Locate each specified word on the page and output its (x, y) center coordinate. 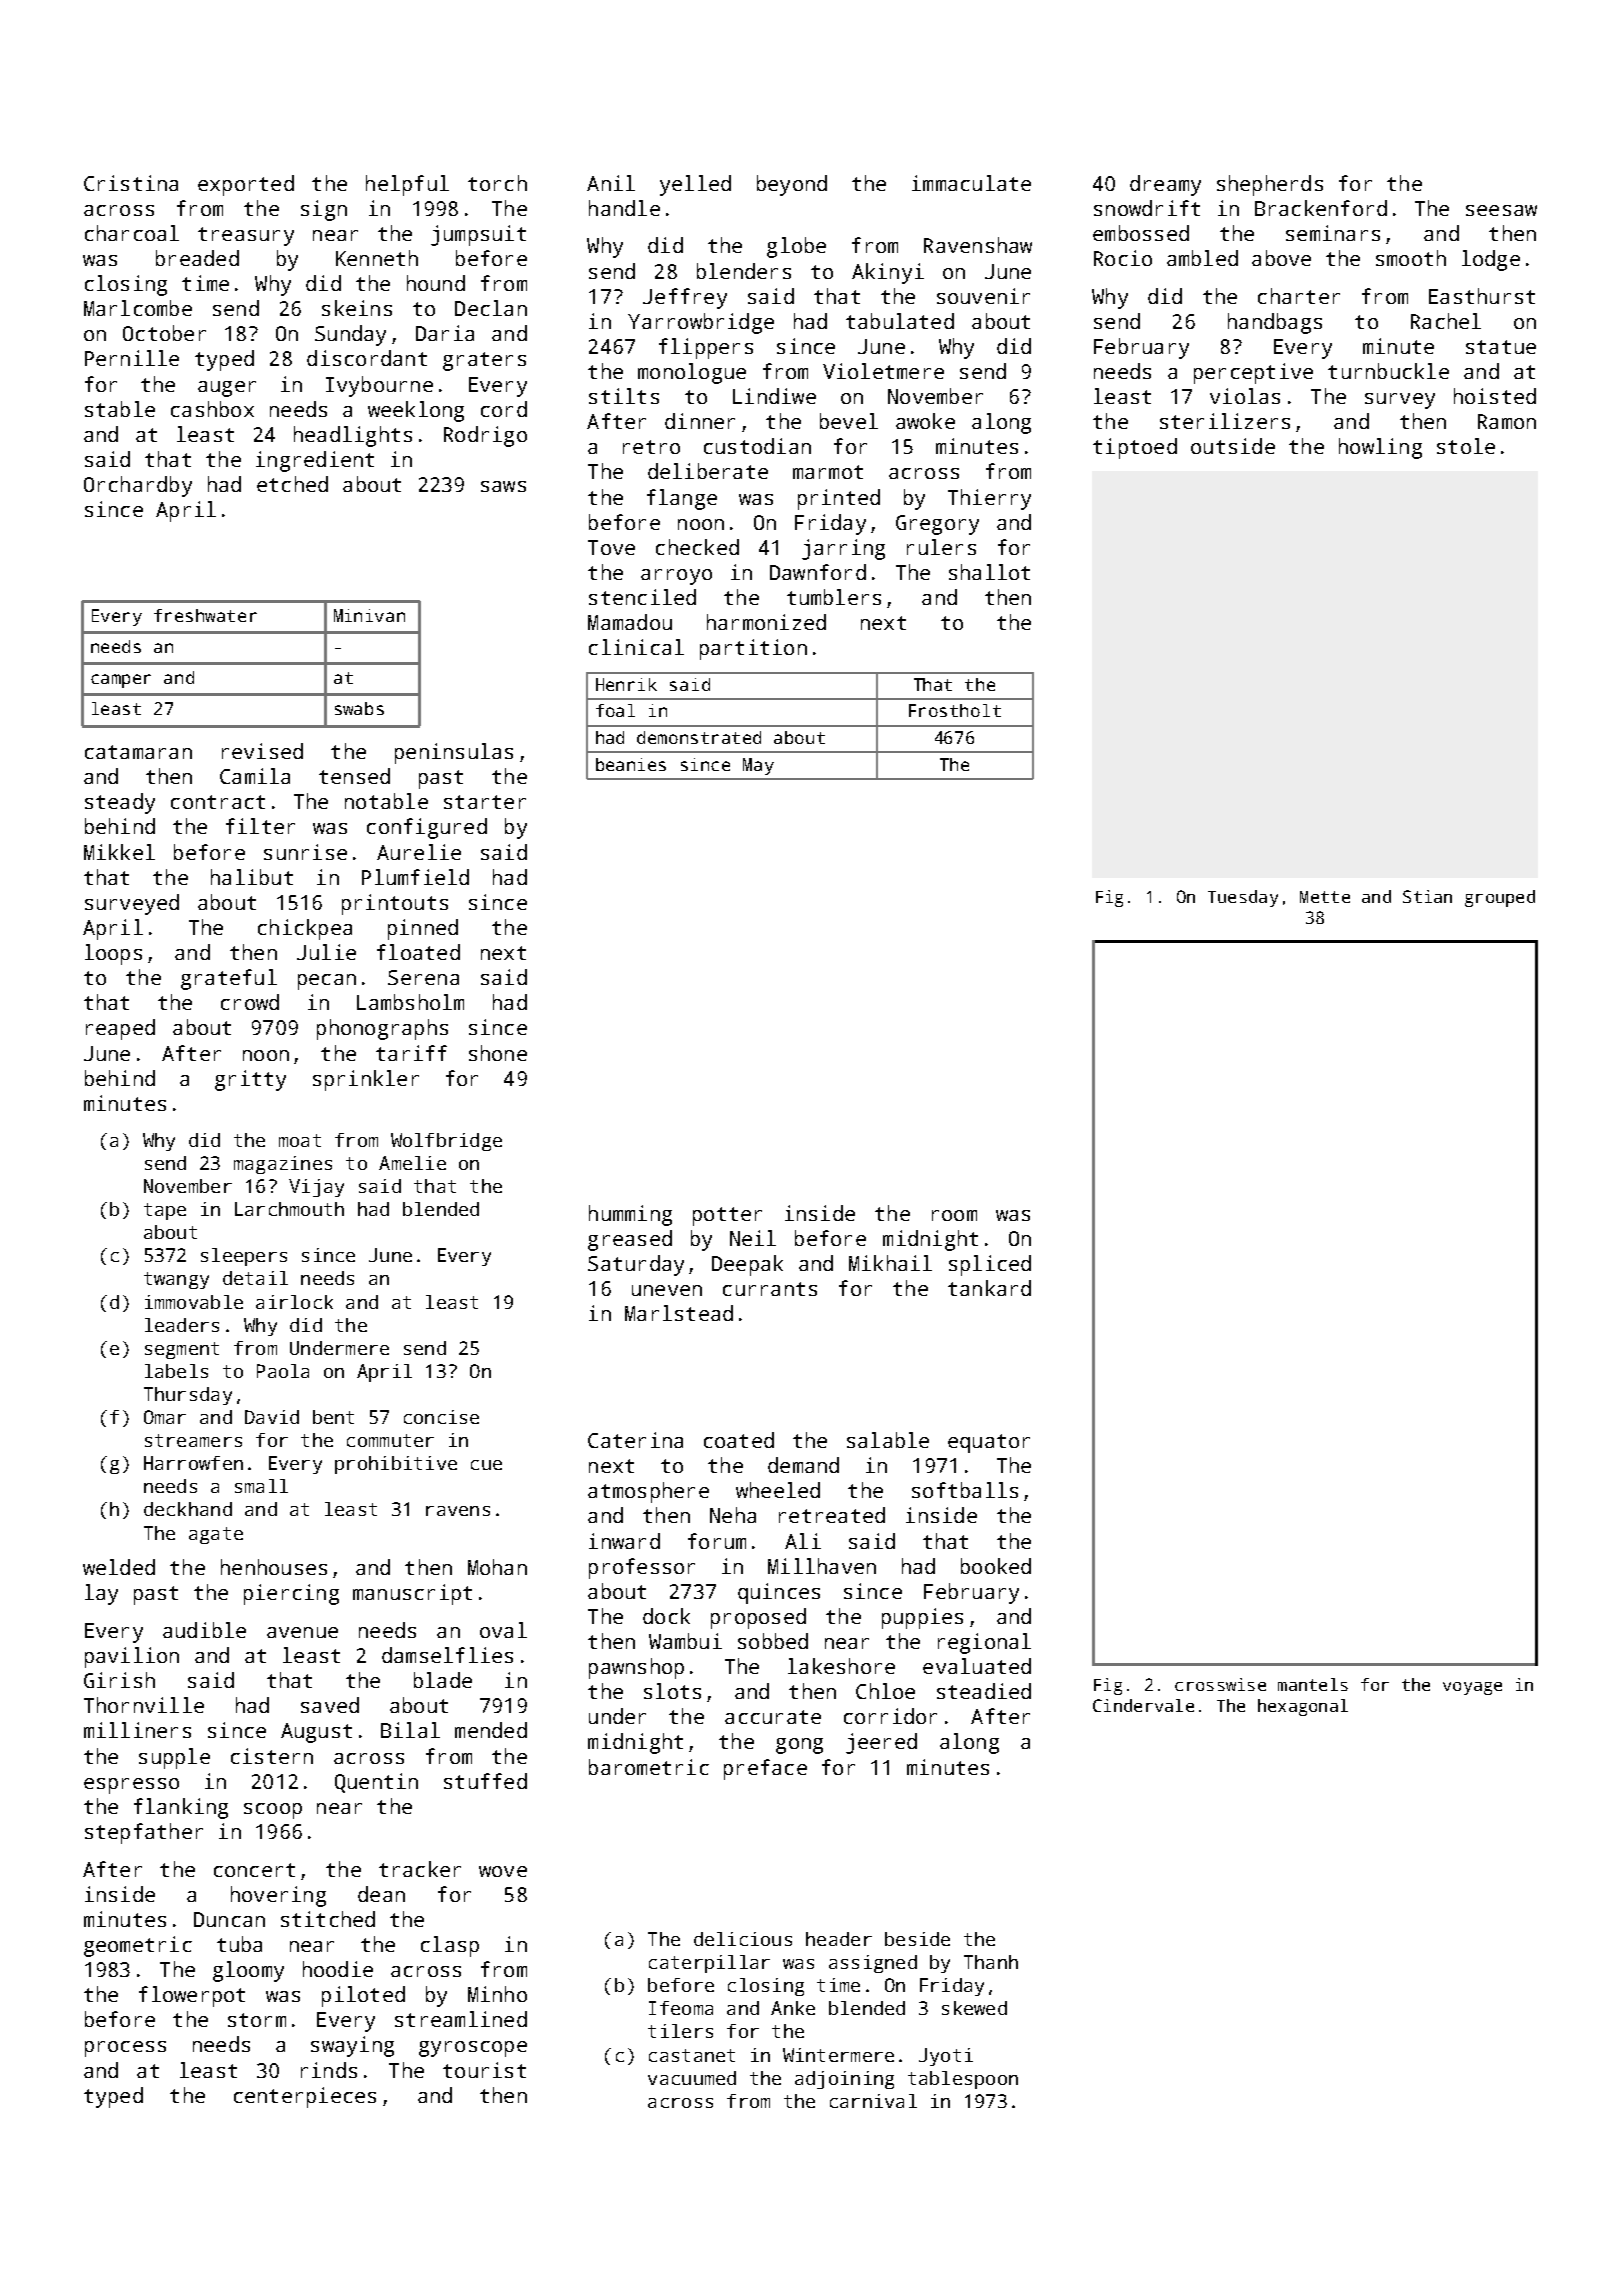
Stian (1427, 896)
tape (165, 1211)
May (758, 766)
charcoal (132, 233)
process (125, 2049)
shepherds (1270, 185)
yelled (695, 185)
